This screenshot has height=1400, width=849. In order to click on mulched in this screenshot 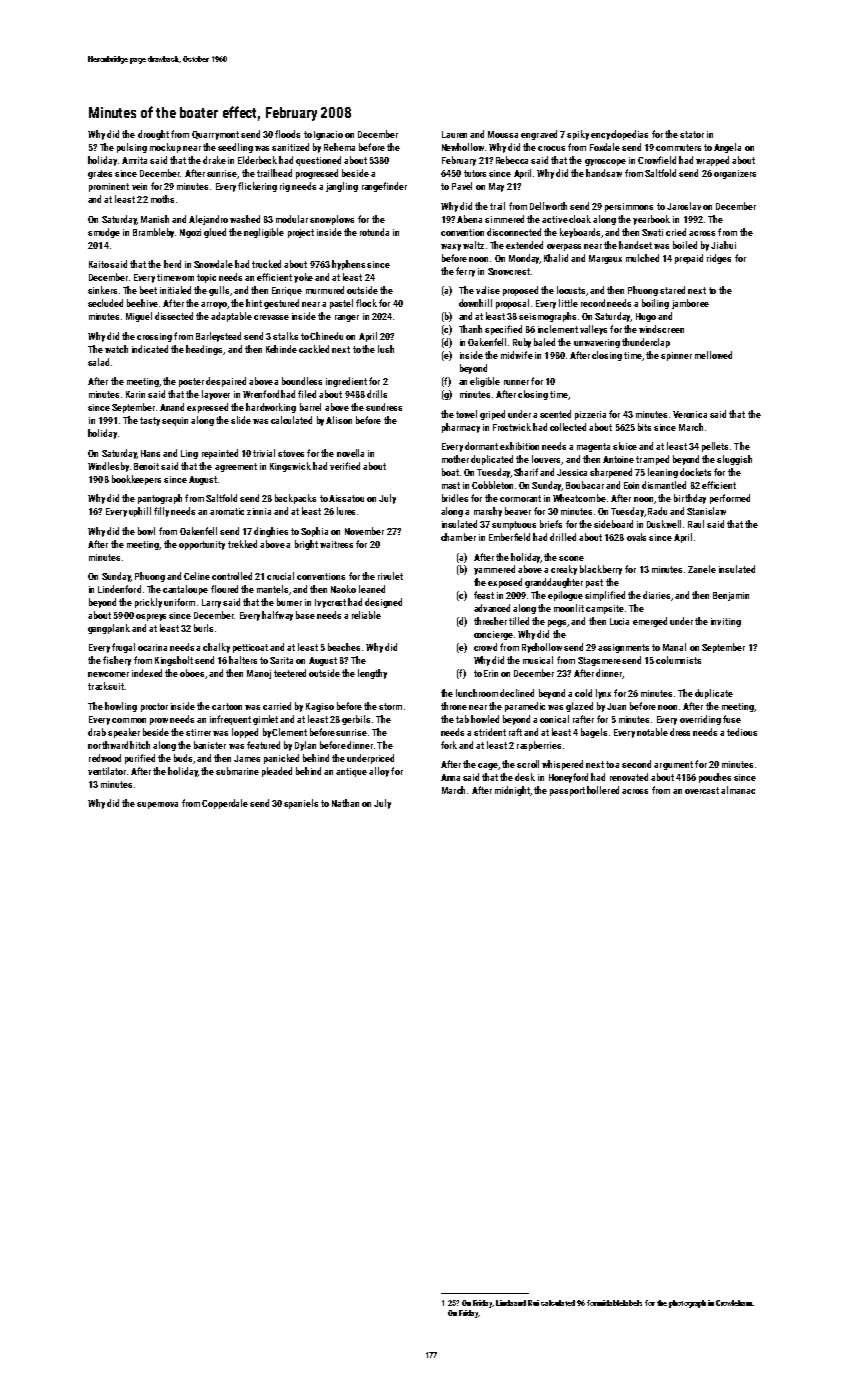, I will do `click(642, 258)`.
